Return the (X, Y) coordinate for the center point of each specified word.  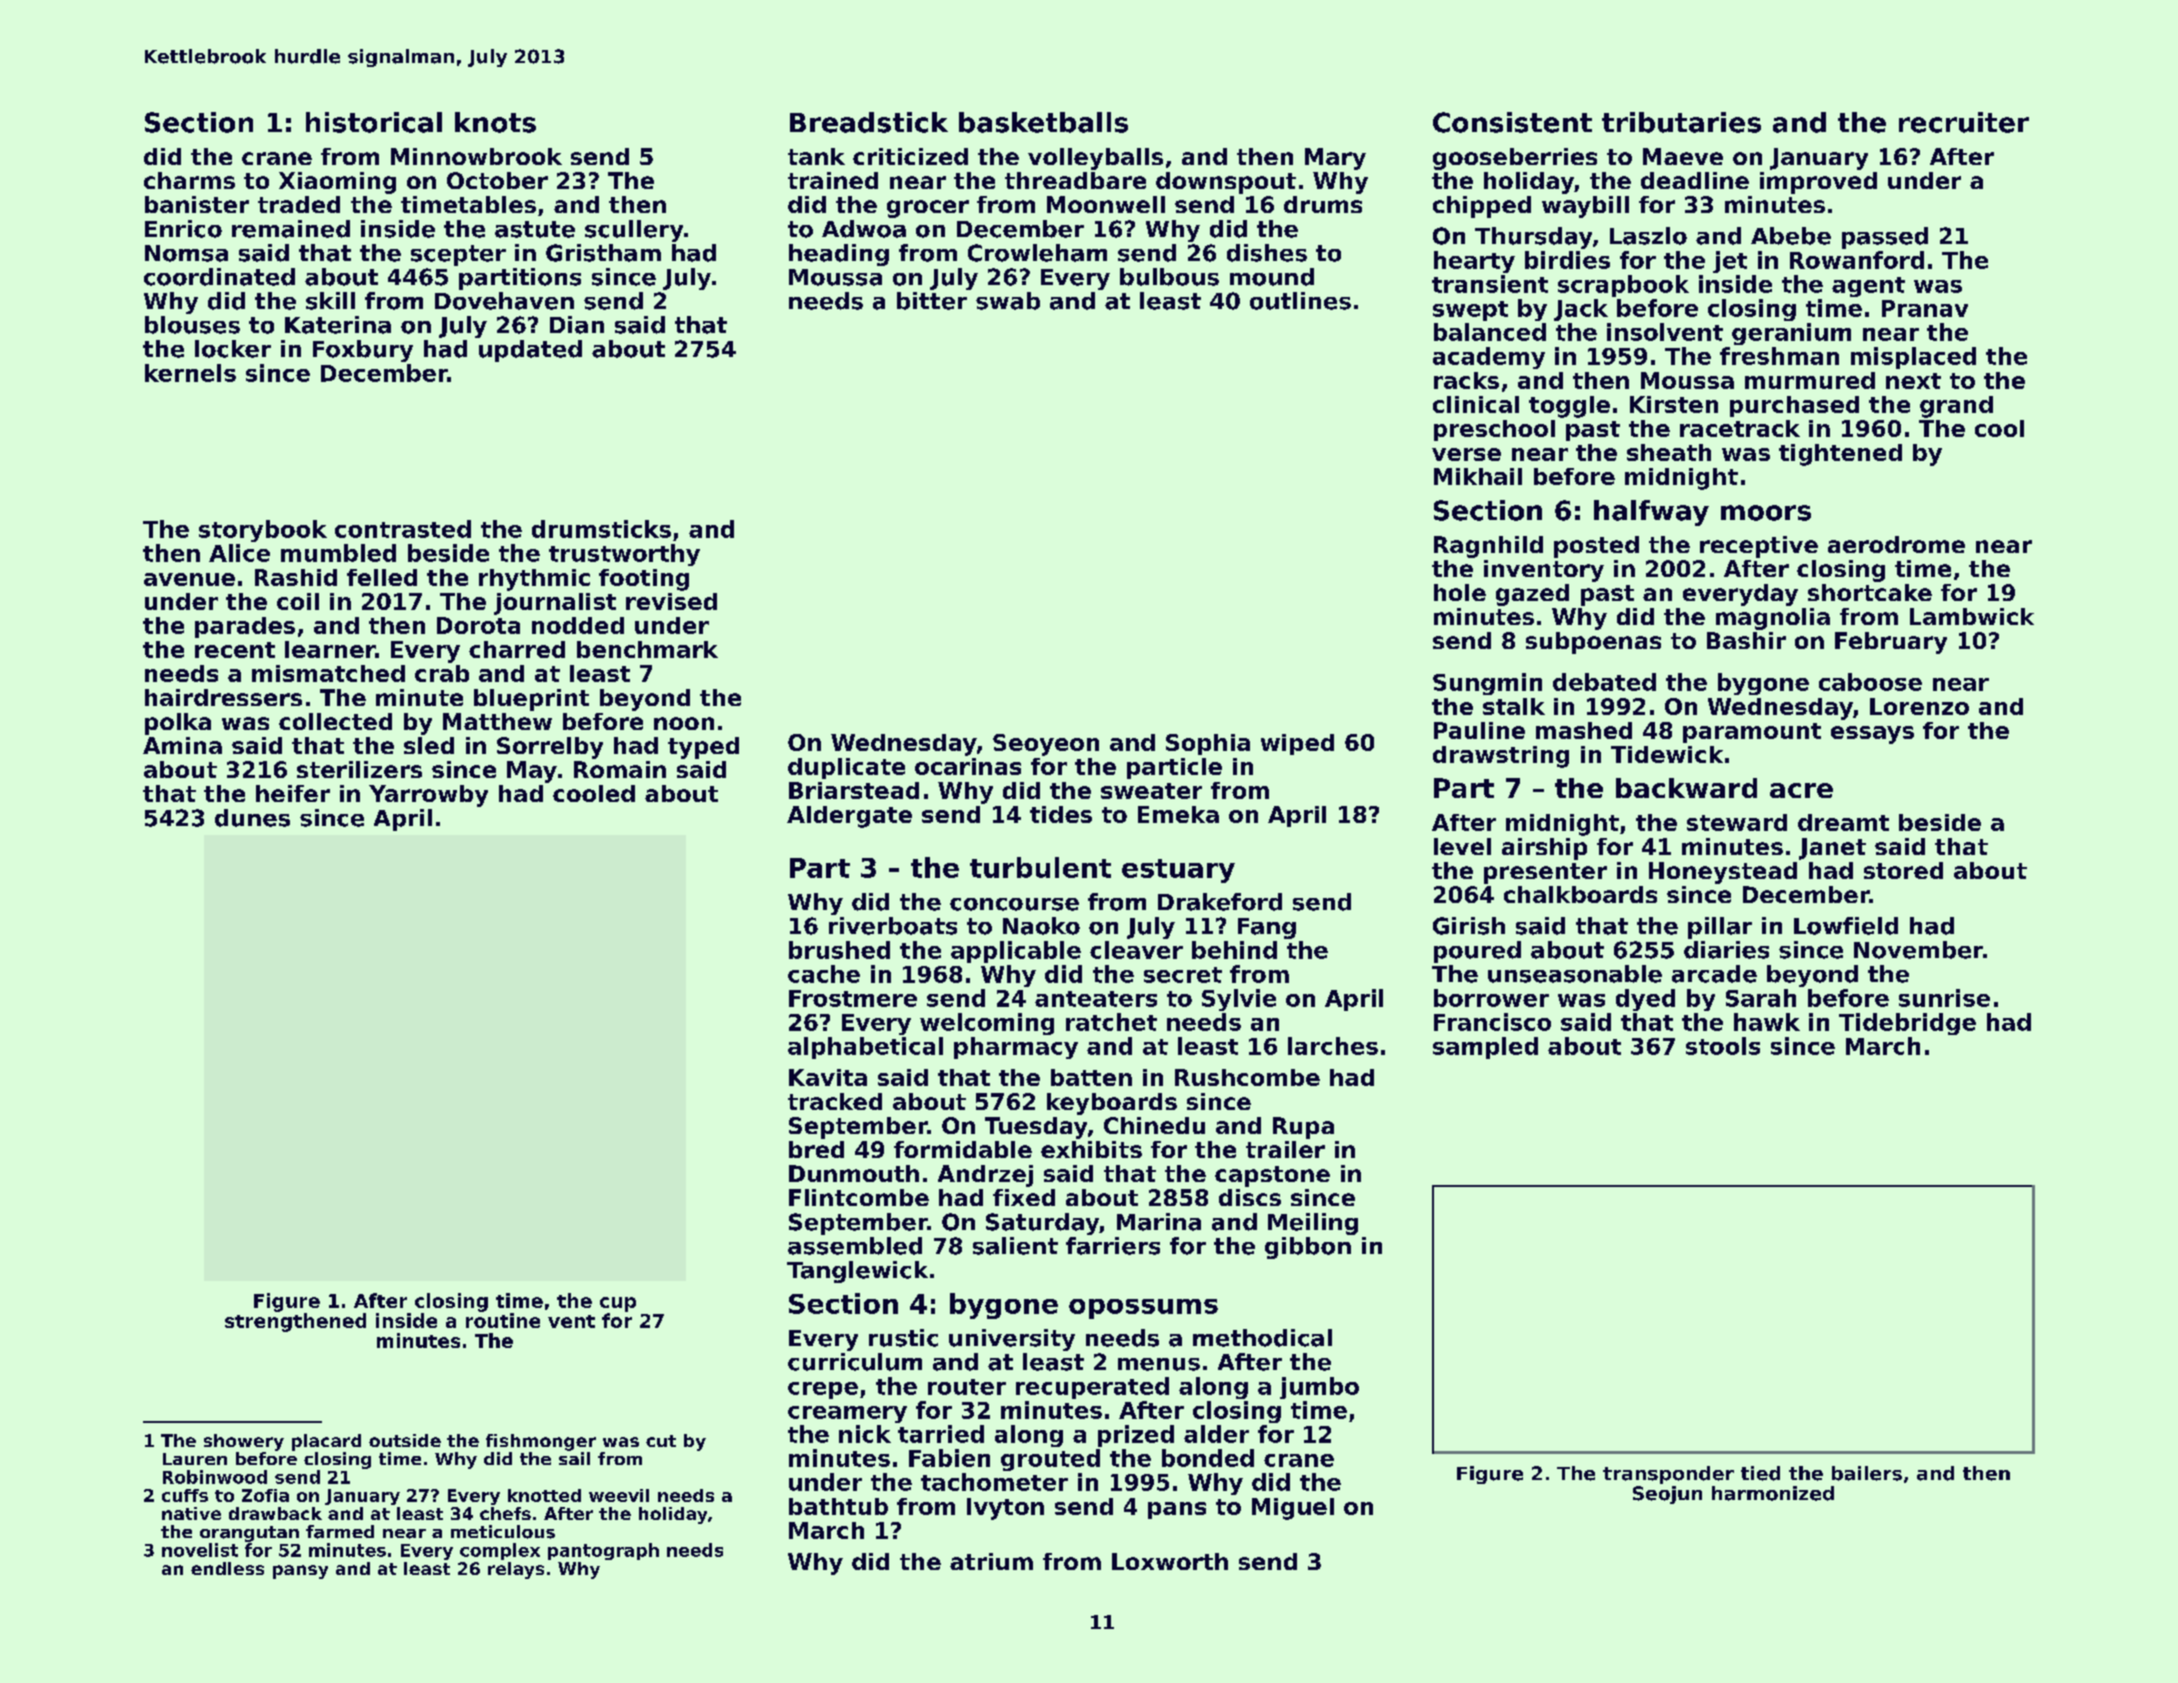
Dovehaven (504, 301)
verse (1466, 454)
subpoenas (1593, 643)
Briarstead (854, 790)
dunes (252, 818)
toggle (1569, 407)
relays (516, 1570)
